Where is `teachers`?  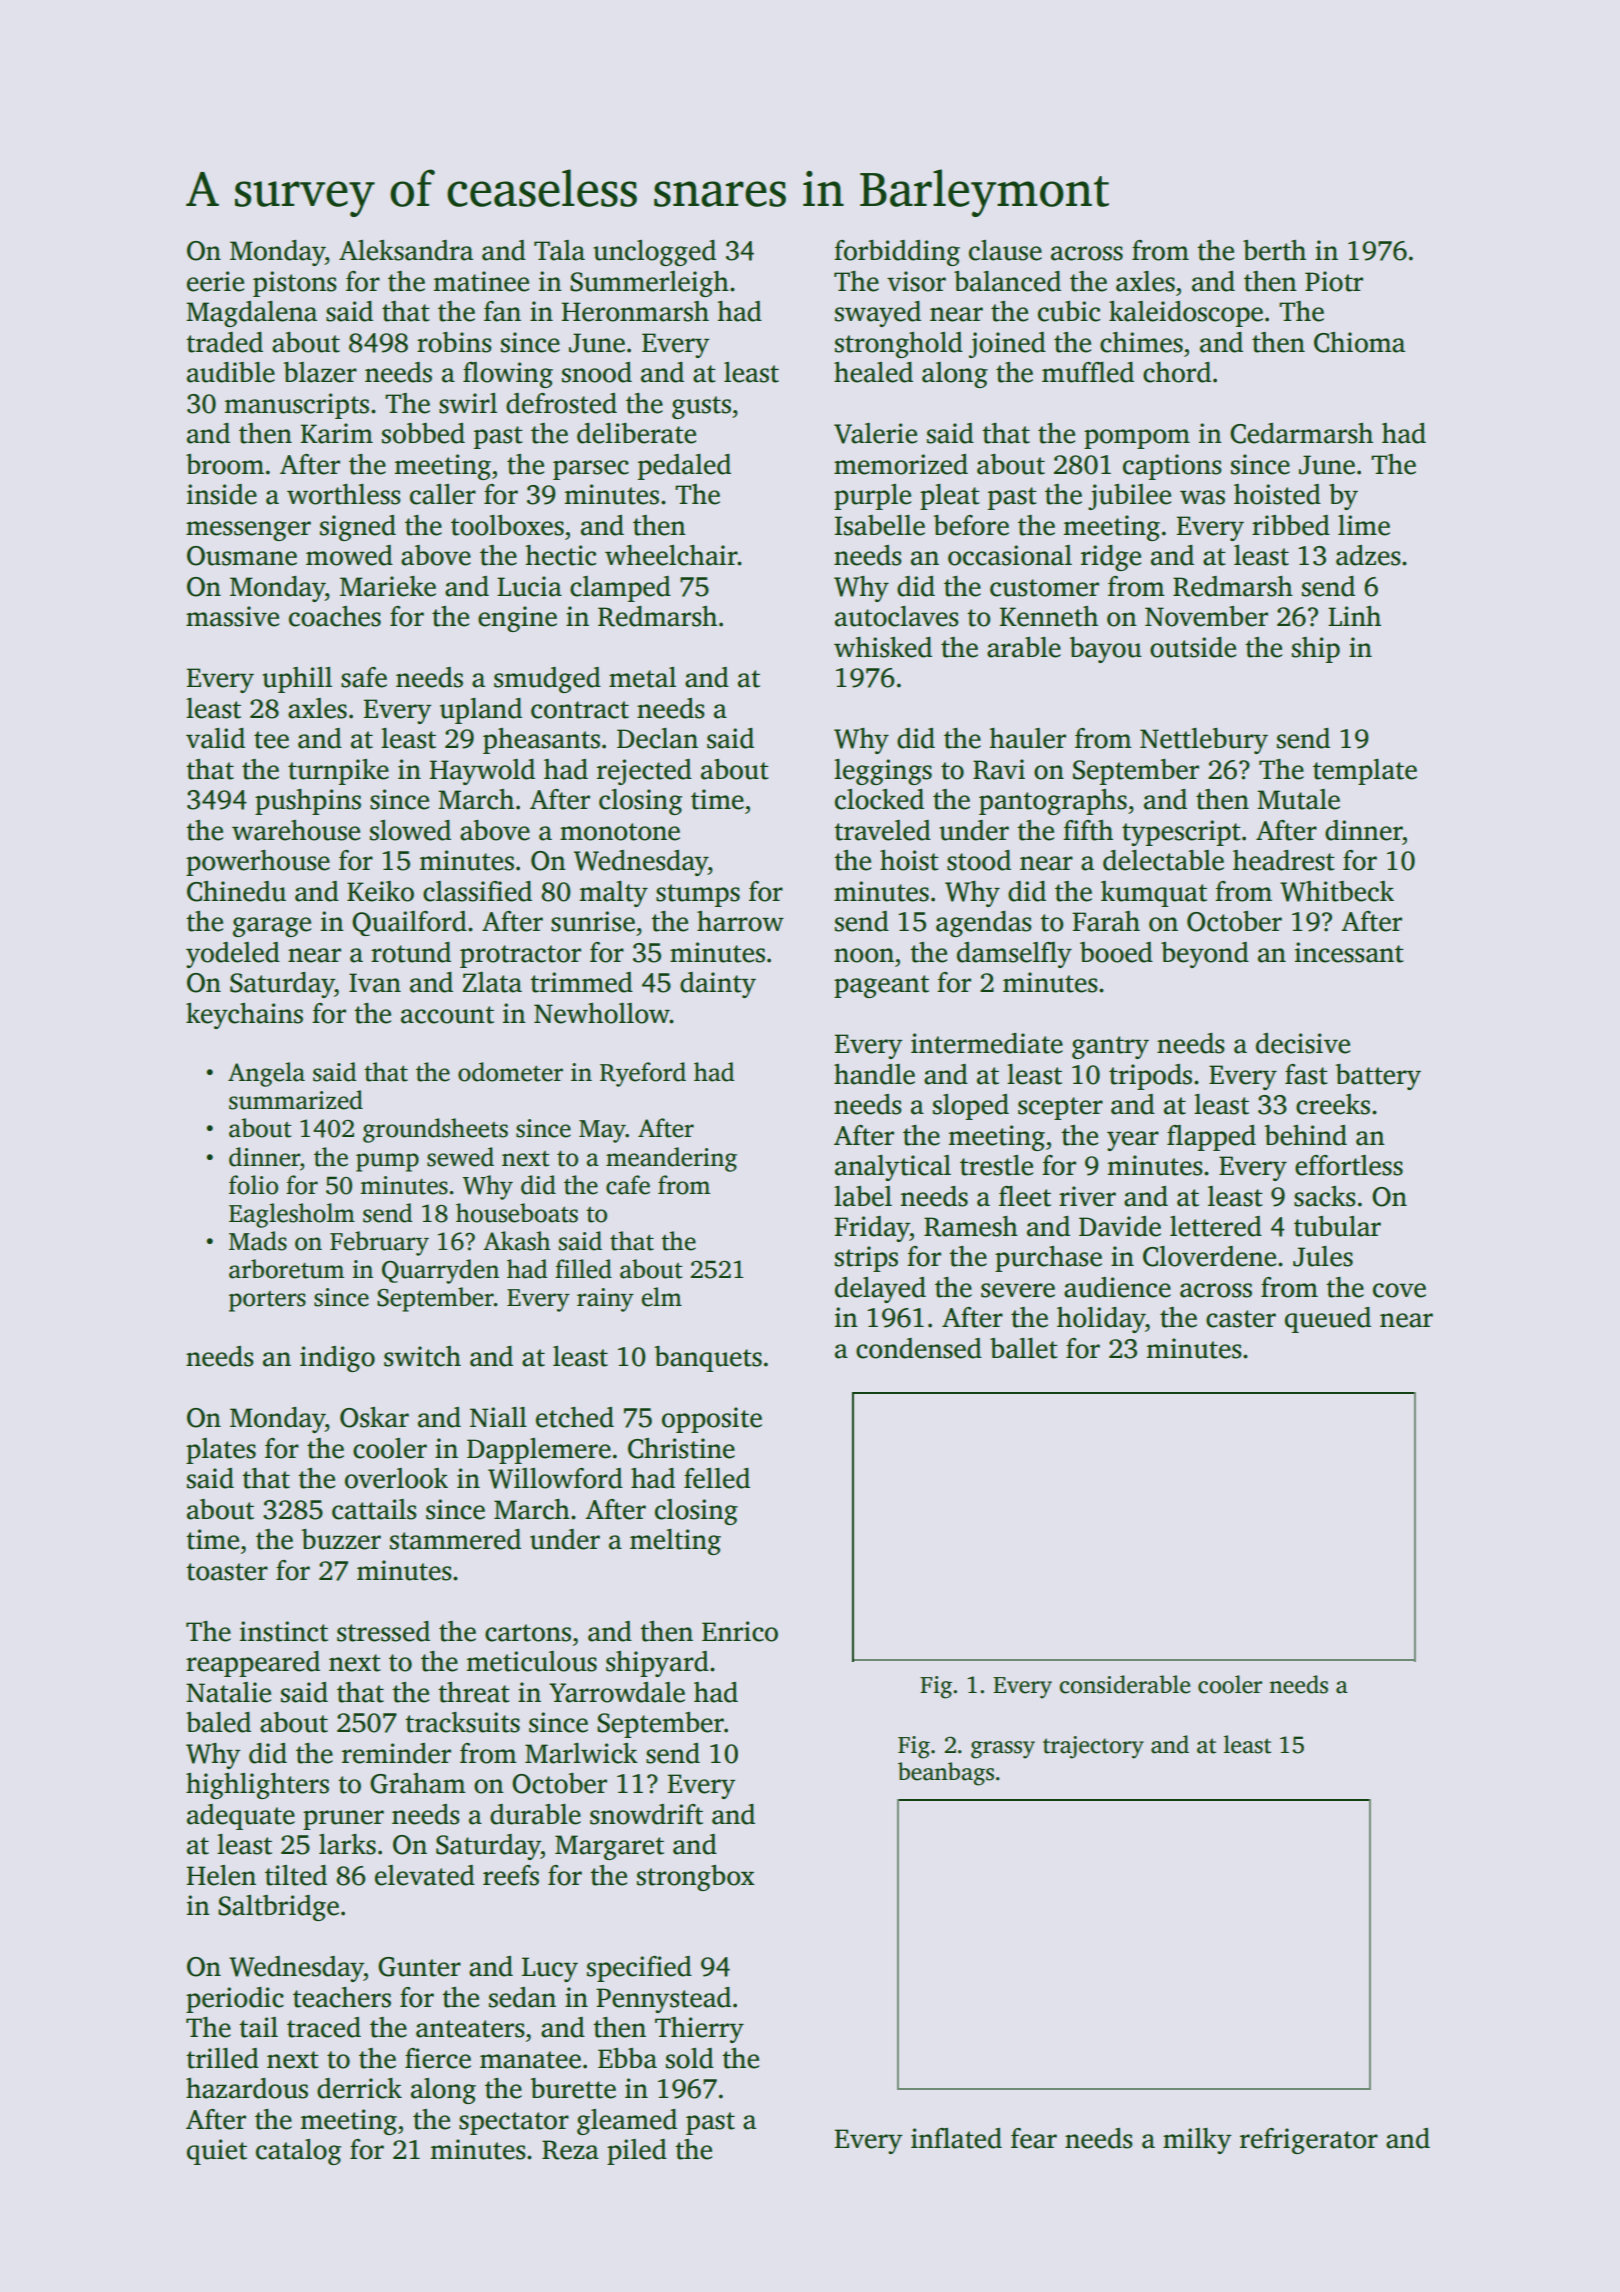
teachers is located at coordinates (342, 1997).
